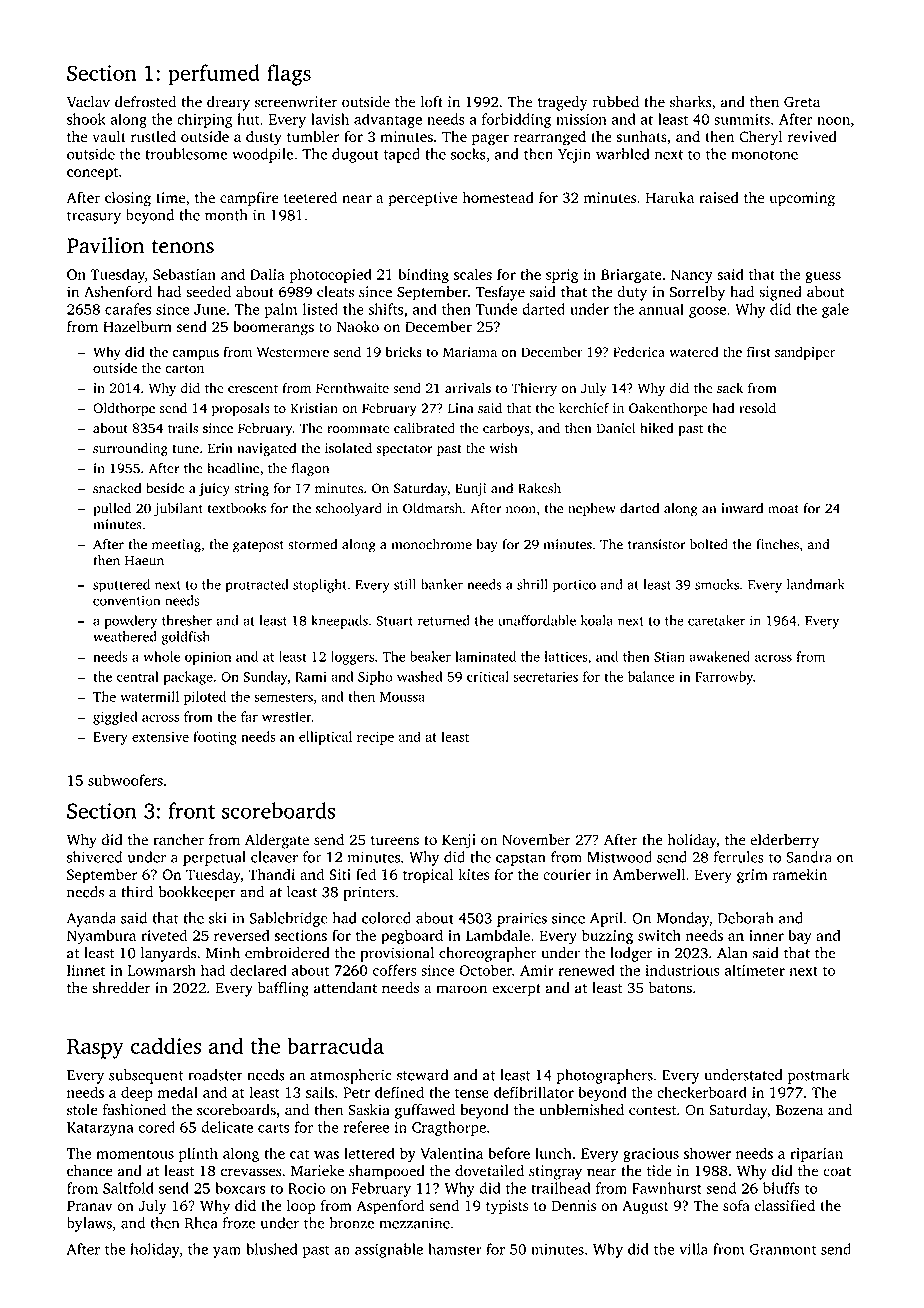 The height and width of the document is (1308, 924). I want to click on rancher, so click(178, 839).
